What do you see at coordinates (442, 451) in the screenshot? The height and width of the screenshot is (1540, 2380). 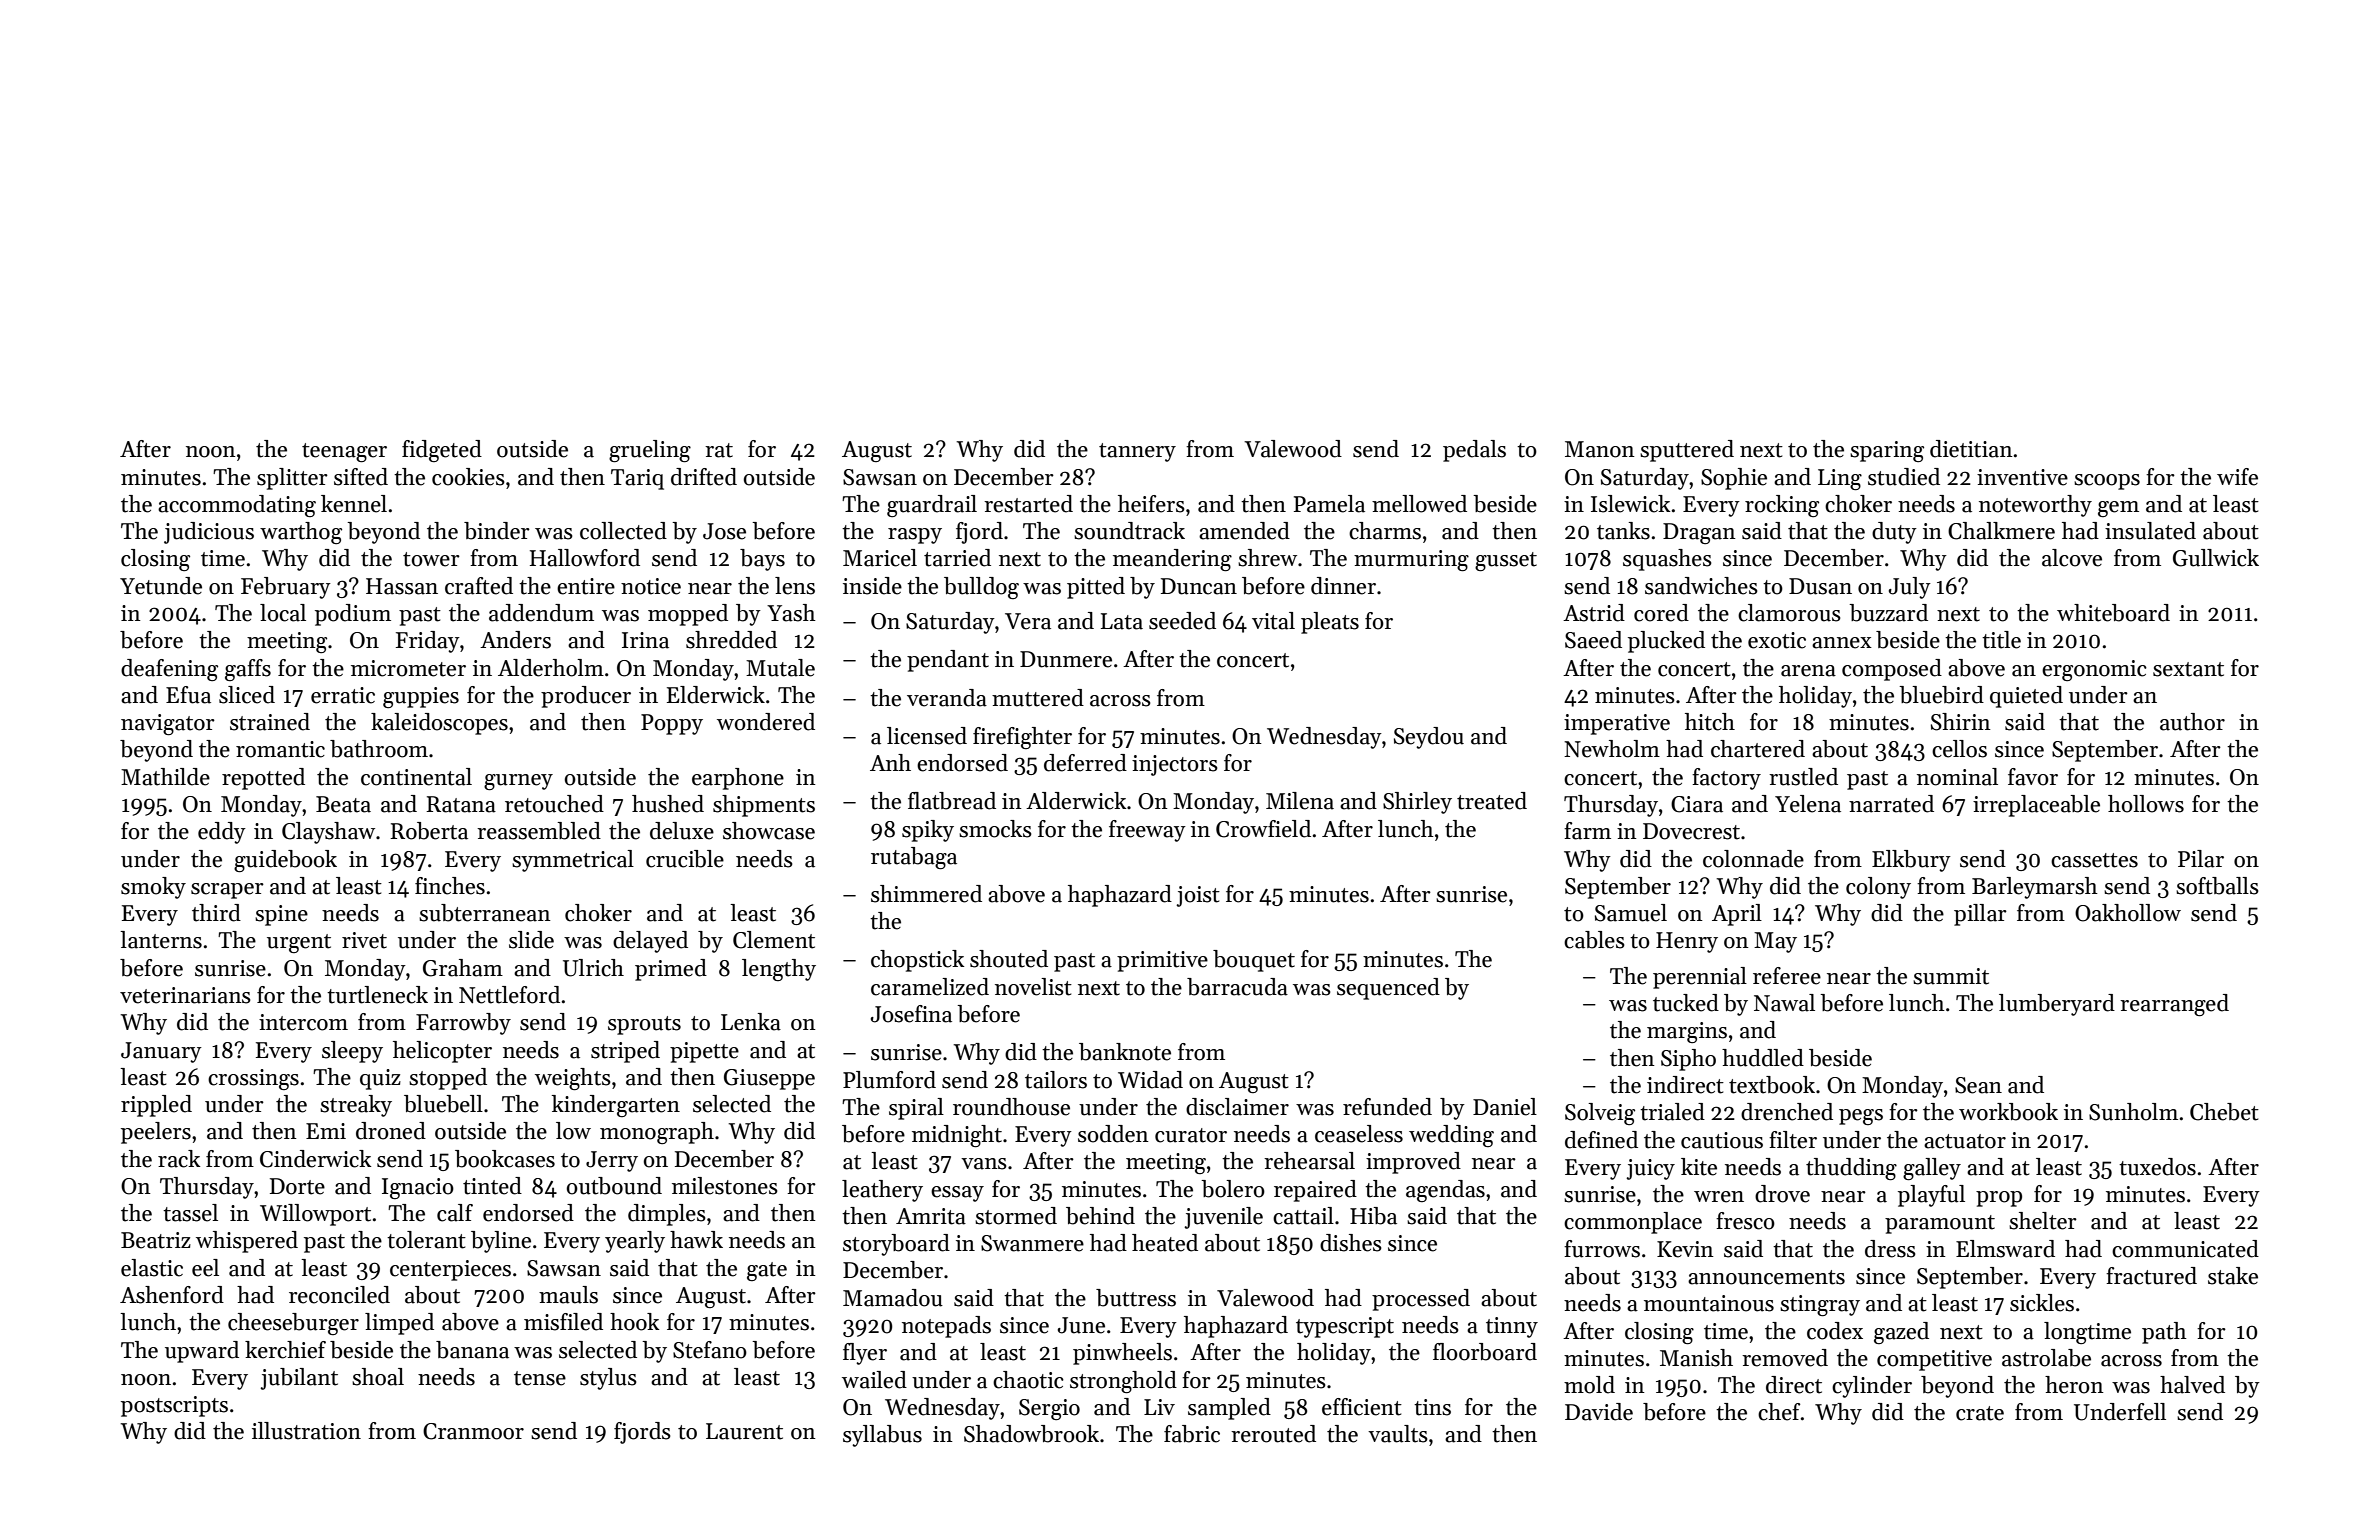 I see `fidgeted` at bounding box center [442, 451].
